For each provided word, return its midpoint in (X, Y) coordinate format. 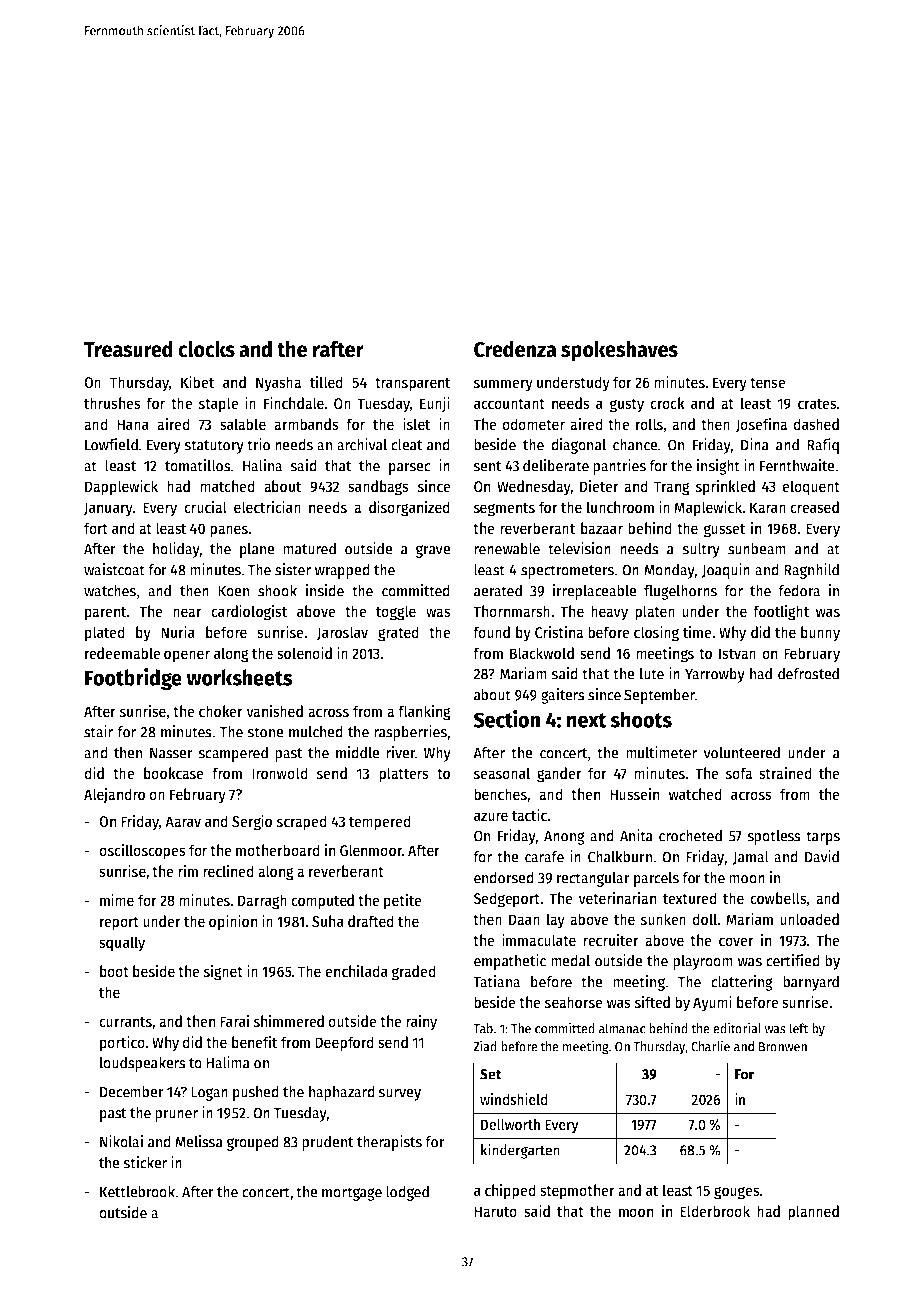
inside (325, 590)
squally (122, 944)
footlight (781, 612)
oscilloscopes (142, 851)
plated (105, 634)
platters (404, 775)
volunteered (741, 752)
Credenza (515, 349)
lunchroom (620, 507)
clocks (206, 349)
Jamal (751, 858)
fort (96, 528)
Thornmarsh (511, 611)
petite (403, 901)
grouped (252, 1143)
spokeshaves (619, 351)
